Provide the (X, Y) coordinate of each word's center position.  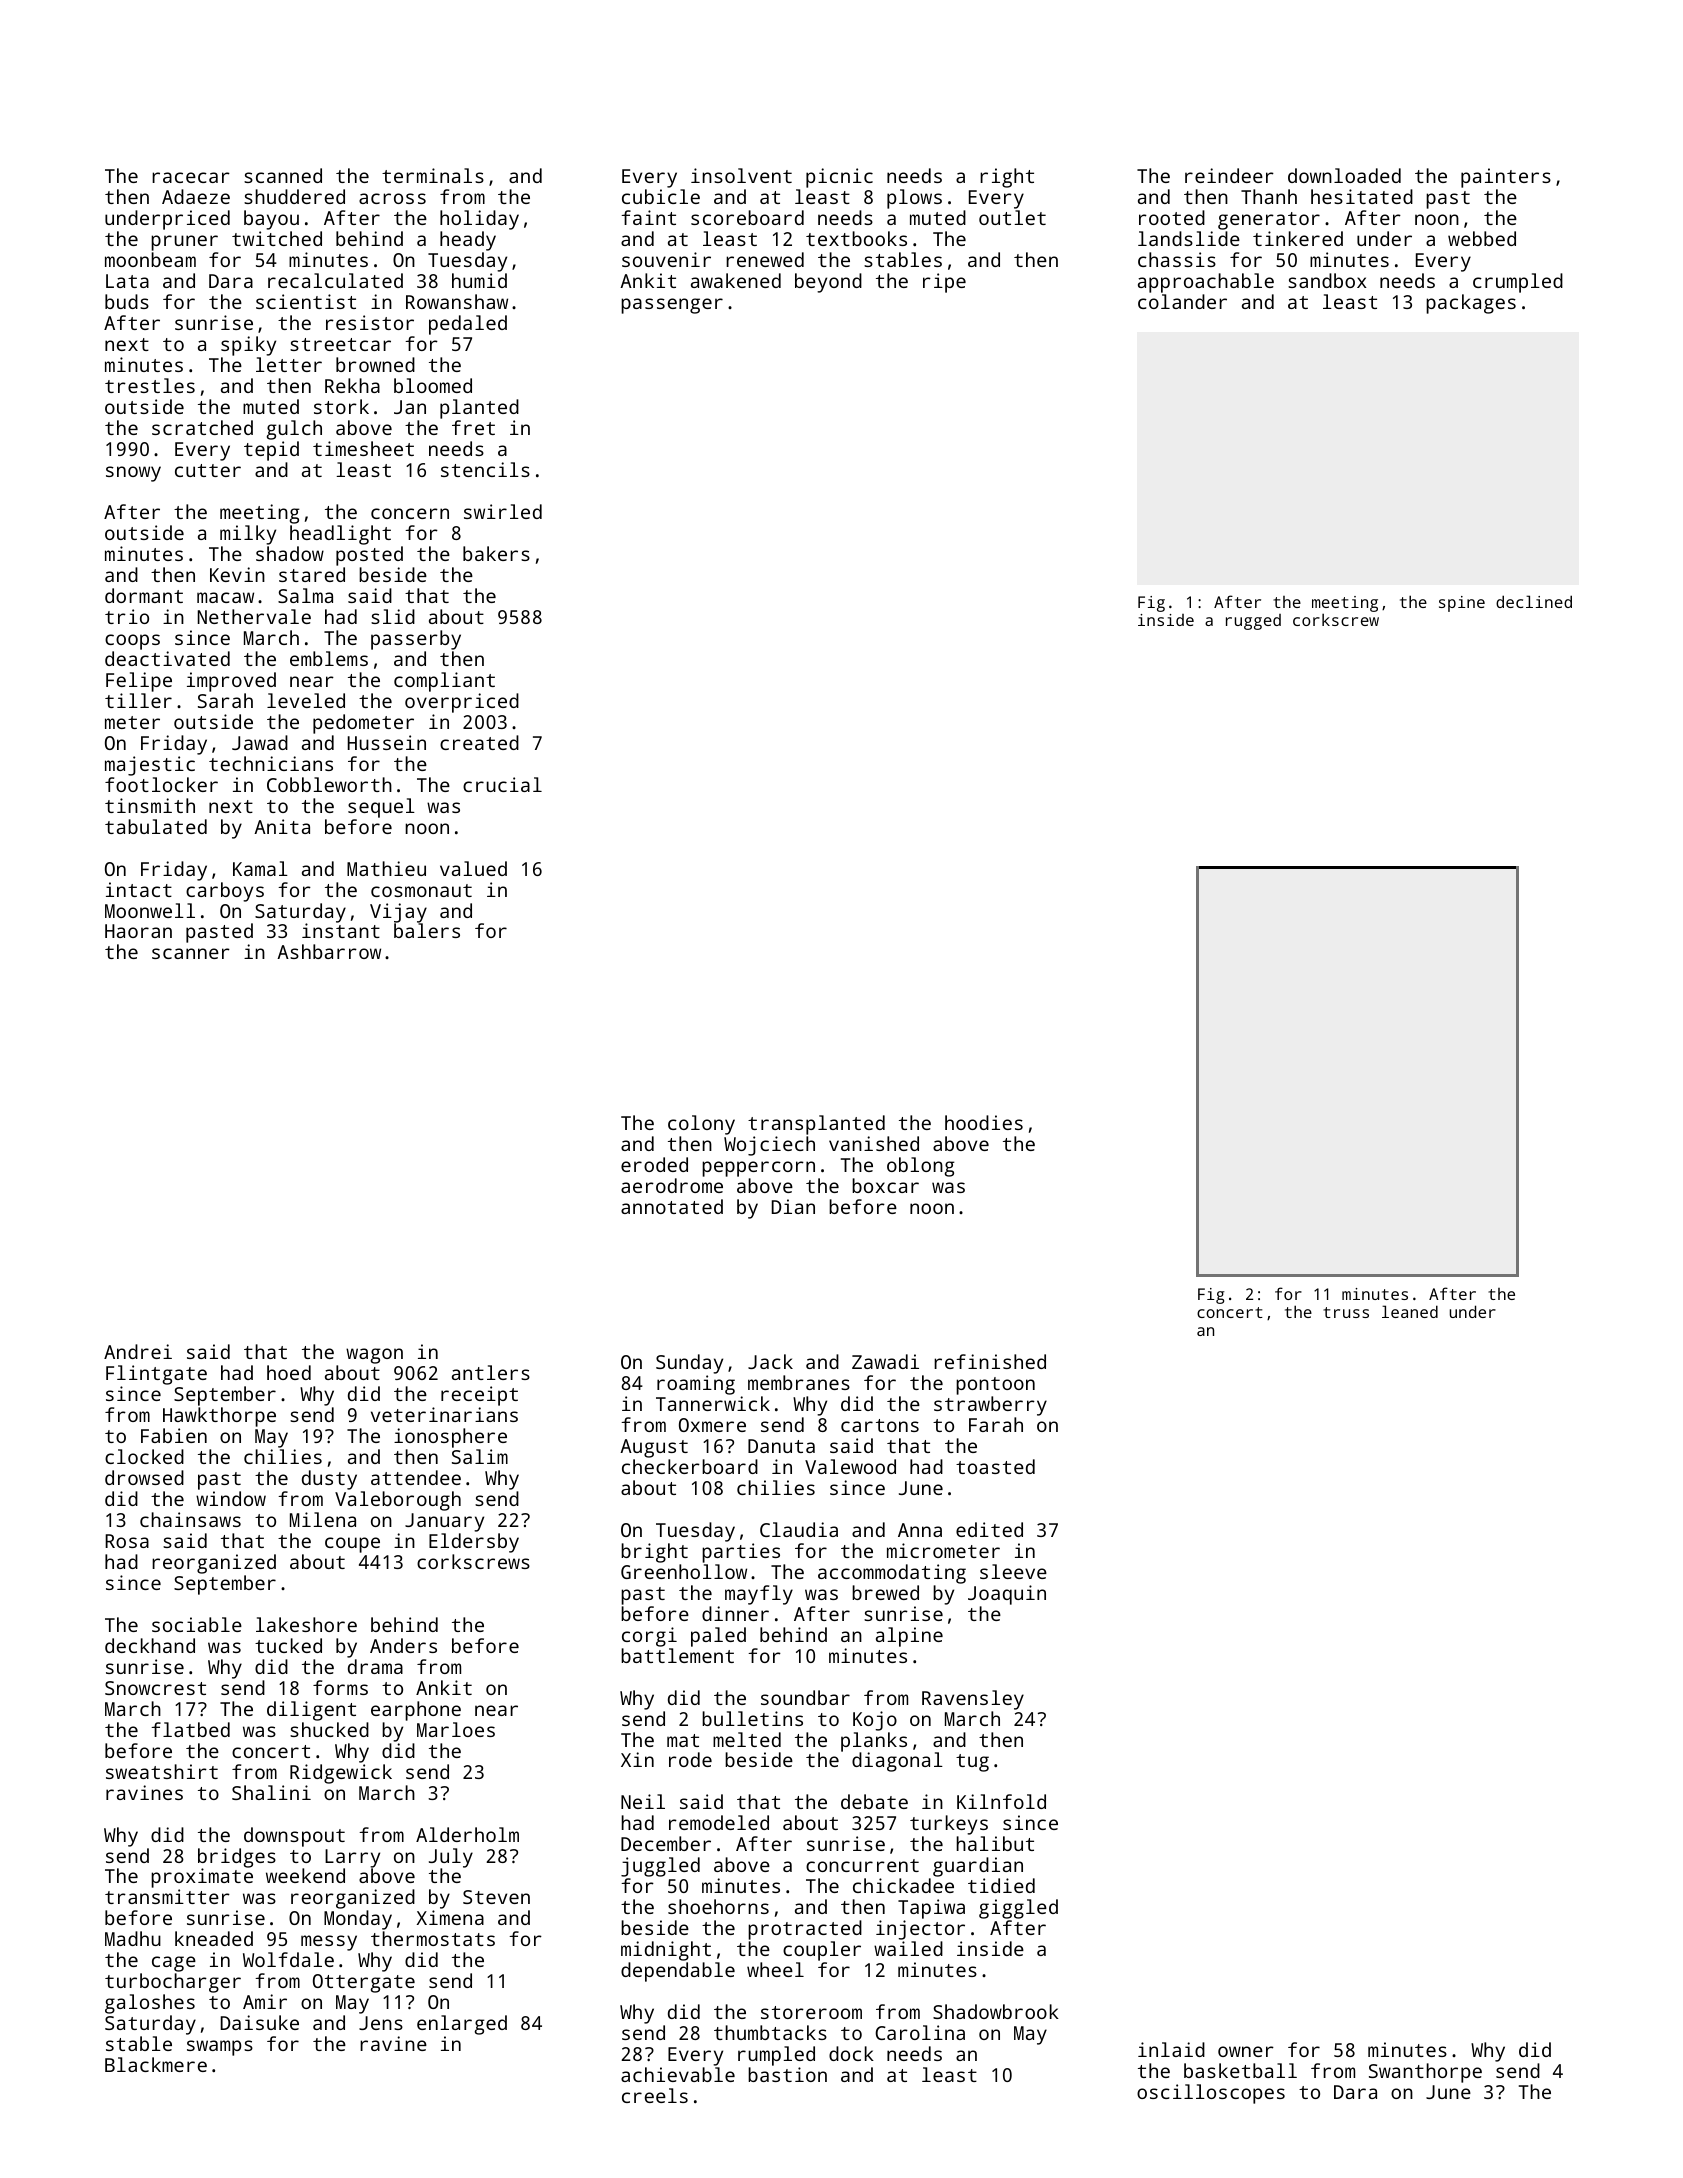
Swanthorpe (1425, 2073)
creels (655, 2095)
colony (701, 1125)
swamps (220, 2048)
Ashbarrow (329, 951)
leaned (1410, 1311)
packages (1471, 304)
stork (341, 406)
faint (648, 217)
